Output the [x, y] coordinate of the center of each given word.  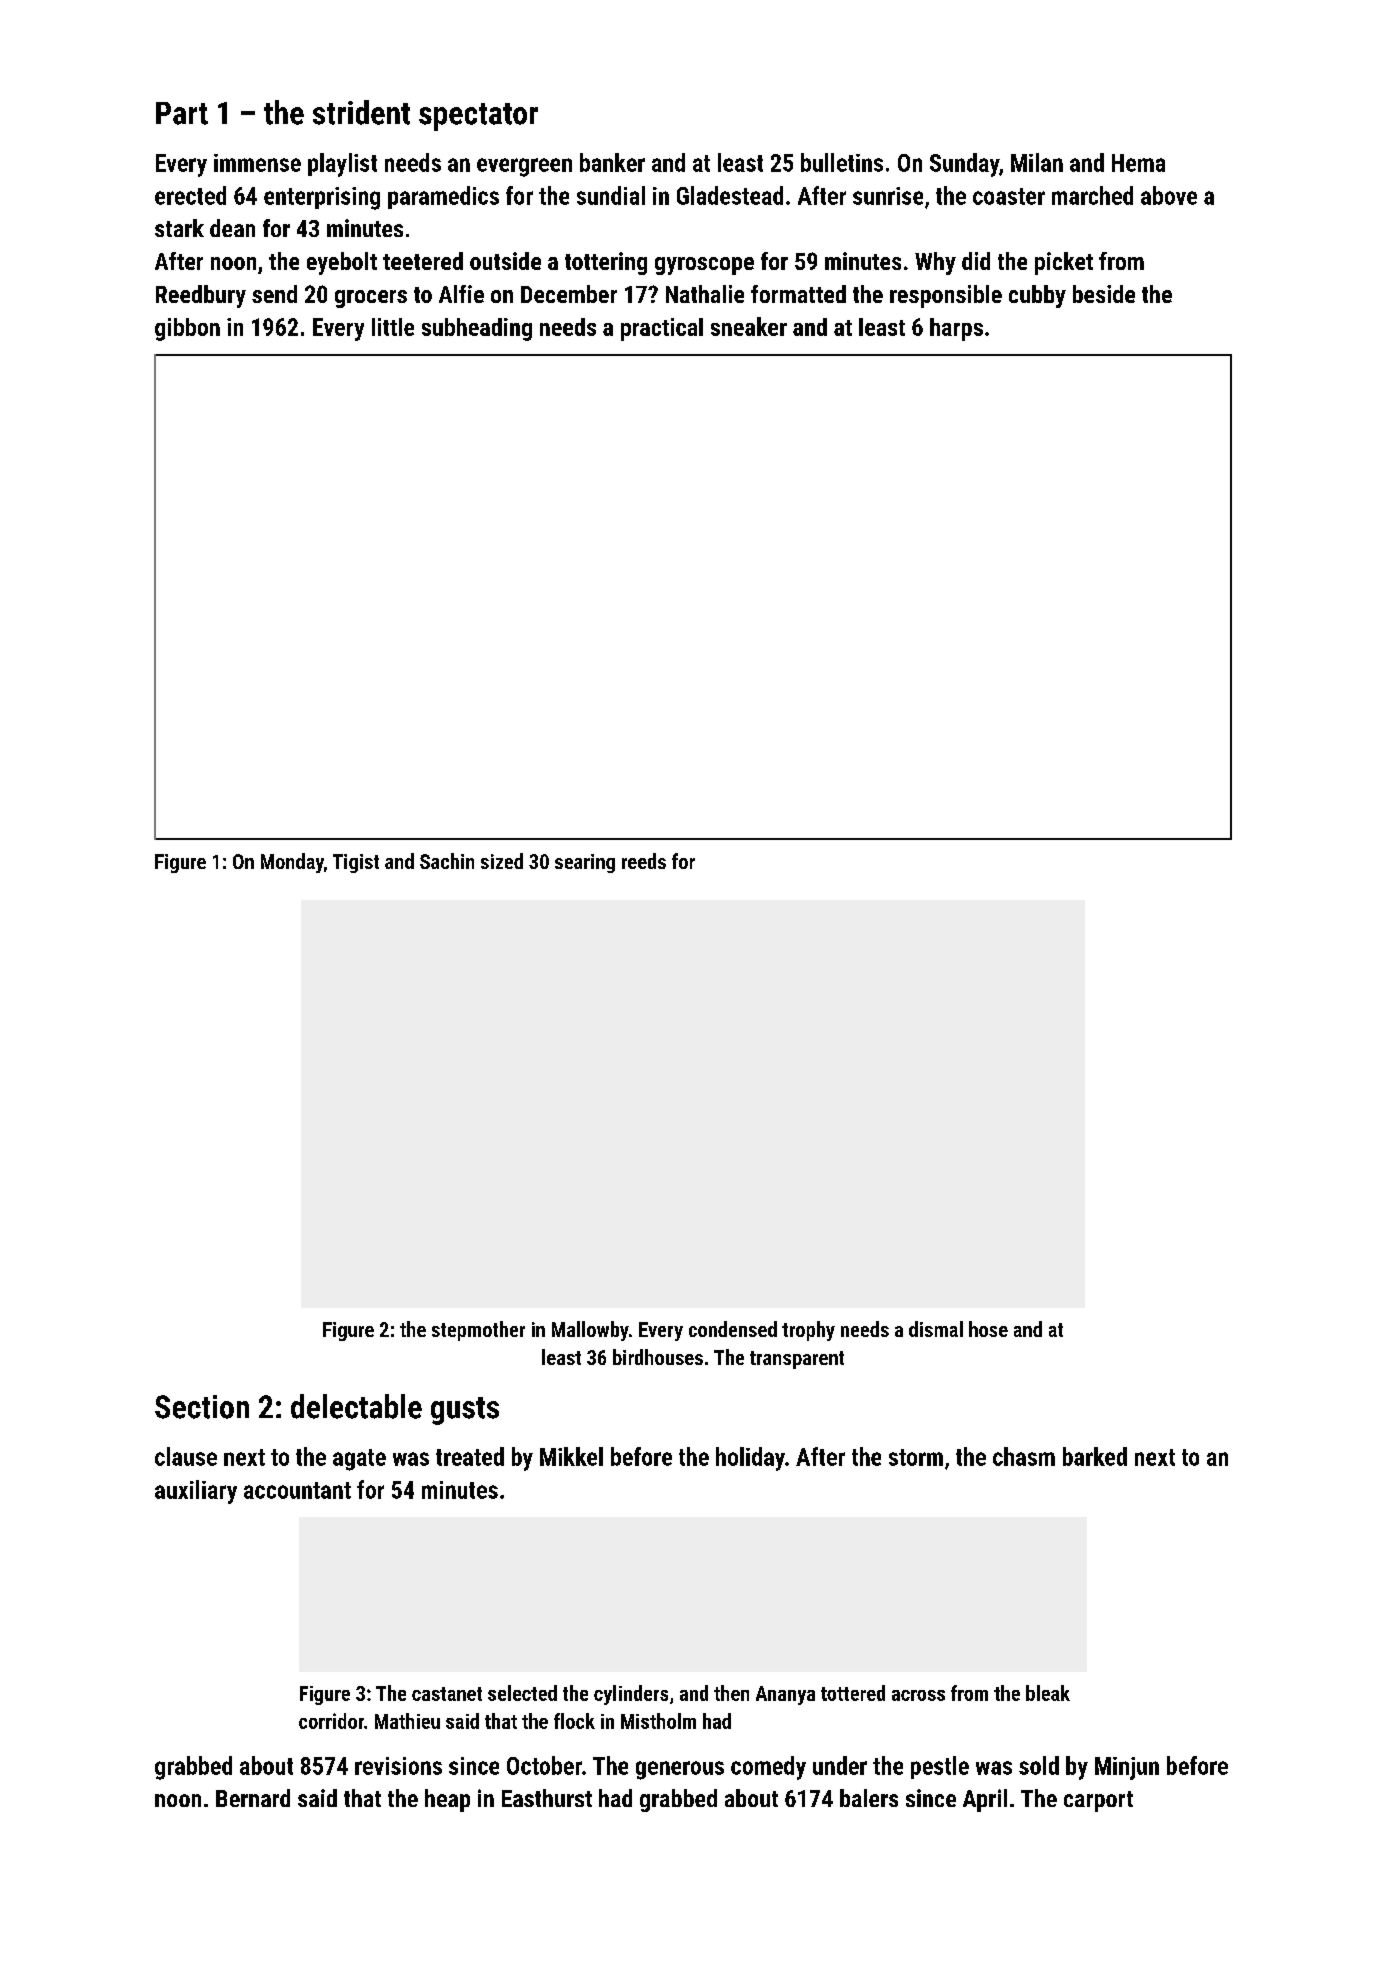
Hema [1138, 163]
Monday [292, 863]
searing [585, 863]
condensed [733, 1329]
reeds [644, 861]
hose [988, 1329]
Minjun [1127, 1768]
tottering [606, 263]
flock [574, 1721]
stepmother [478, 1331]
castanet [447, 1694]
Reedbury [201, 296]
